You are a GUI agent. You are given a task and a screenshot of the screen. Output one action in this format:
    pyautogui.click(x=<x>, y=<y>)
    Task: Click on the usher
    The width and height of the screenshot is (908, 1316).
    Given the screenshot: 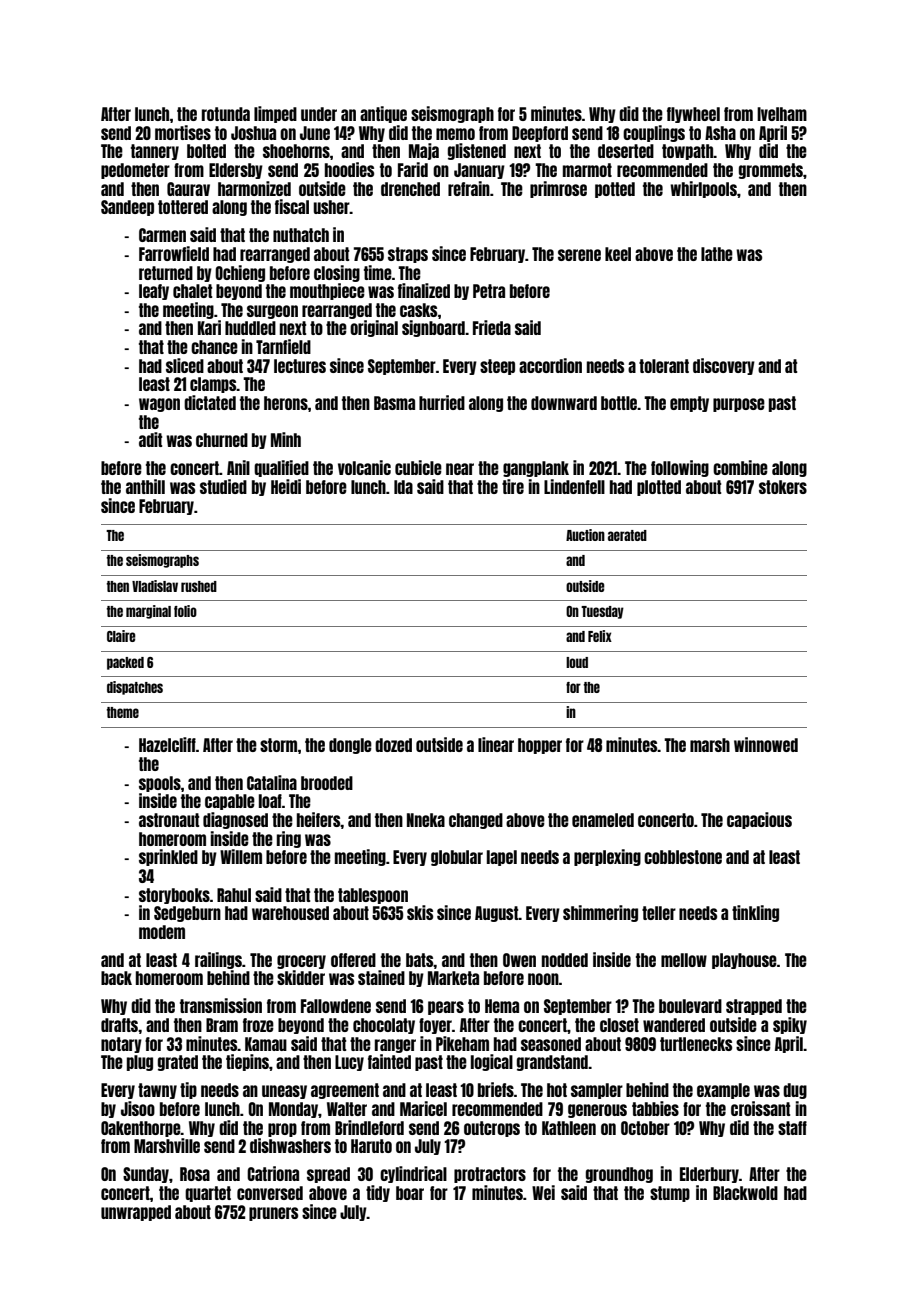 What is the action you would take?
    pyautogui.click(x=331, y=207)
